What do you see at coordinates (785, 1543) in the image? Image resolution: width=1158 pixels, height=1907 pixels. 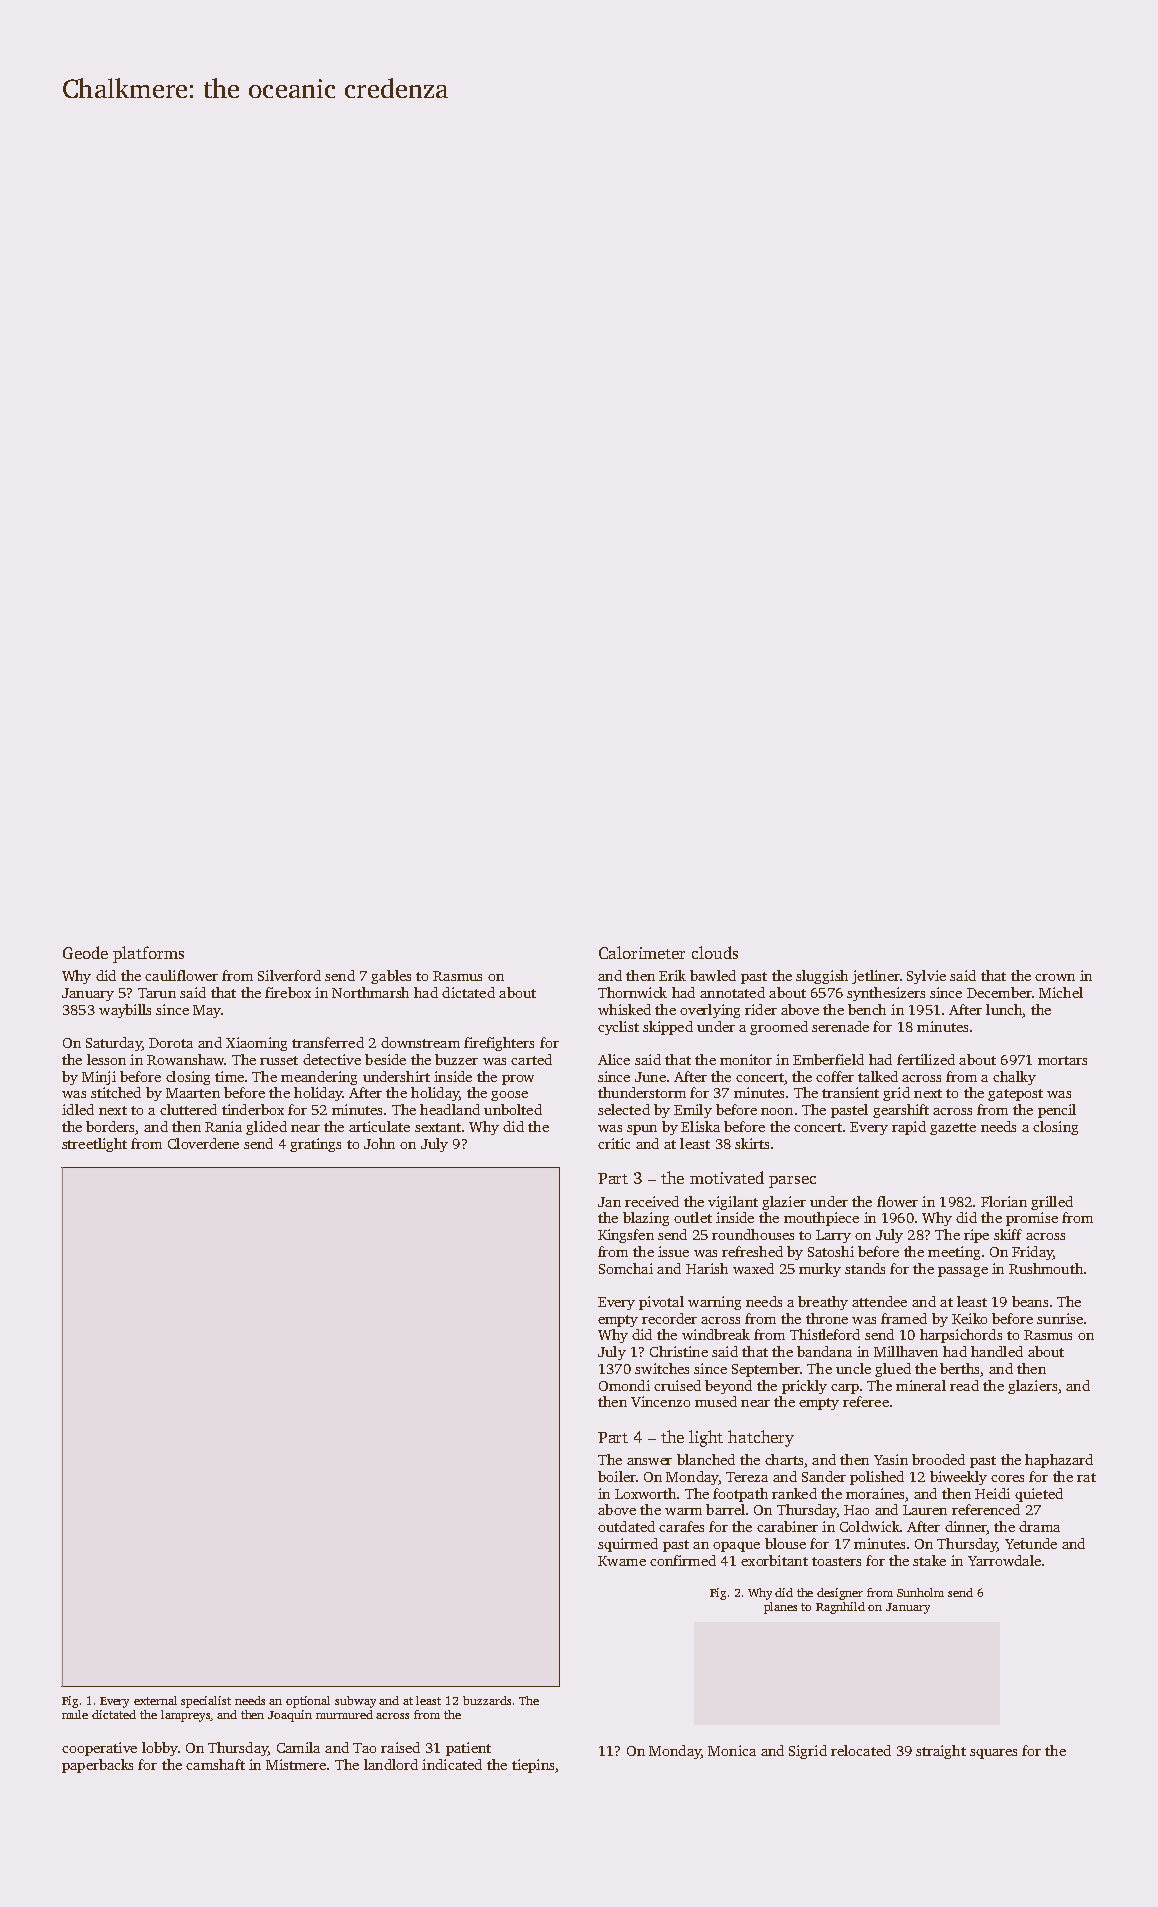 I see `blouse` at bounding box center [785, 1543].
